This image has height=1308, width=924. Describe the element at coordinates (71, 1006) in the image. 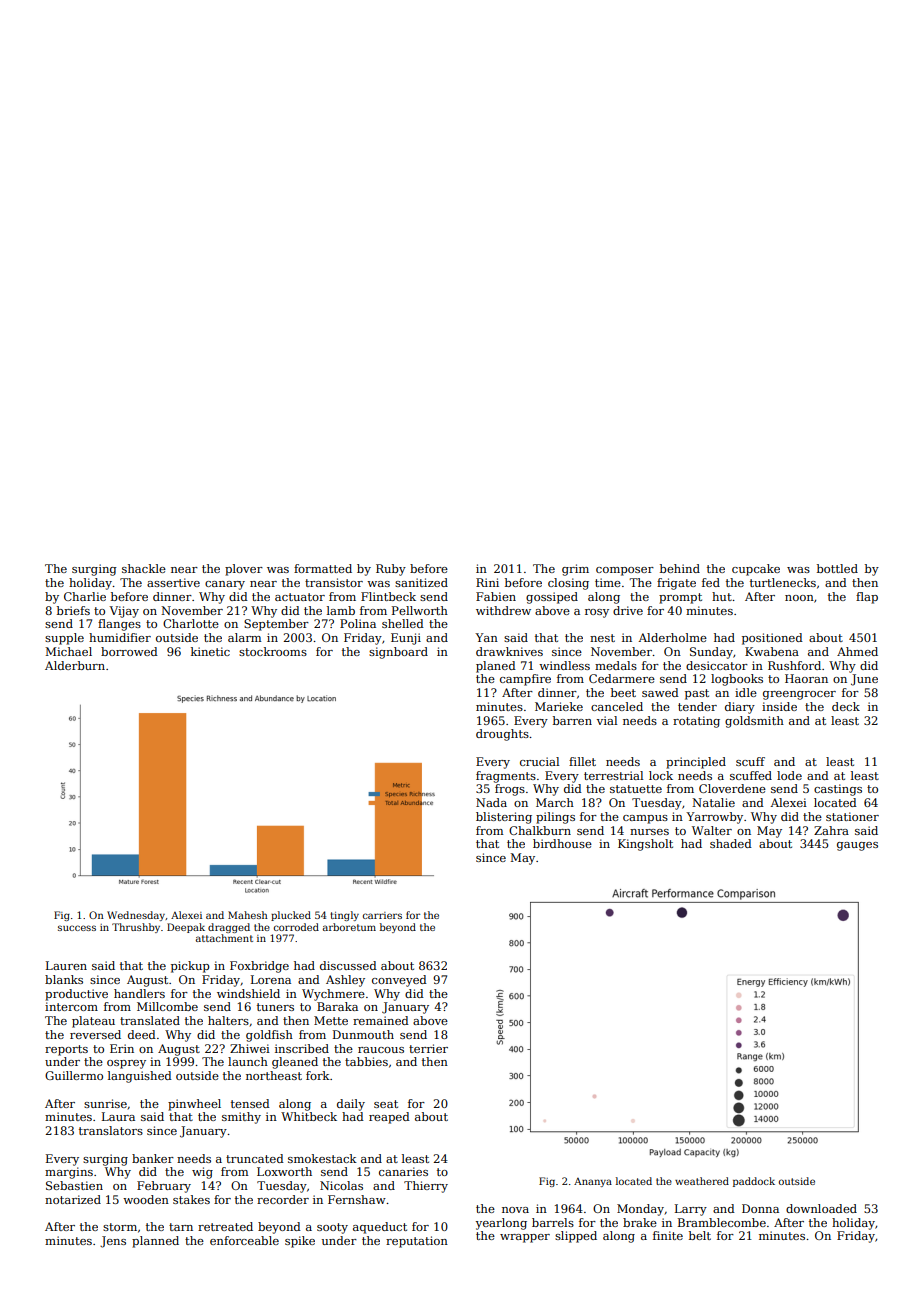

I see `intercom` at that location.
